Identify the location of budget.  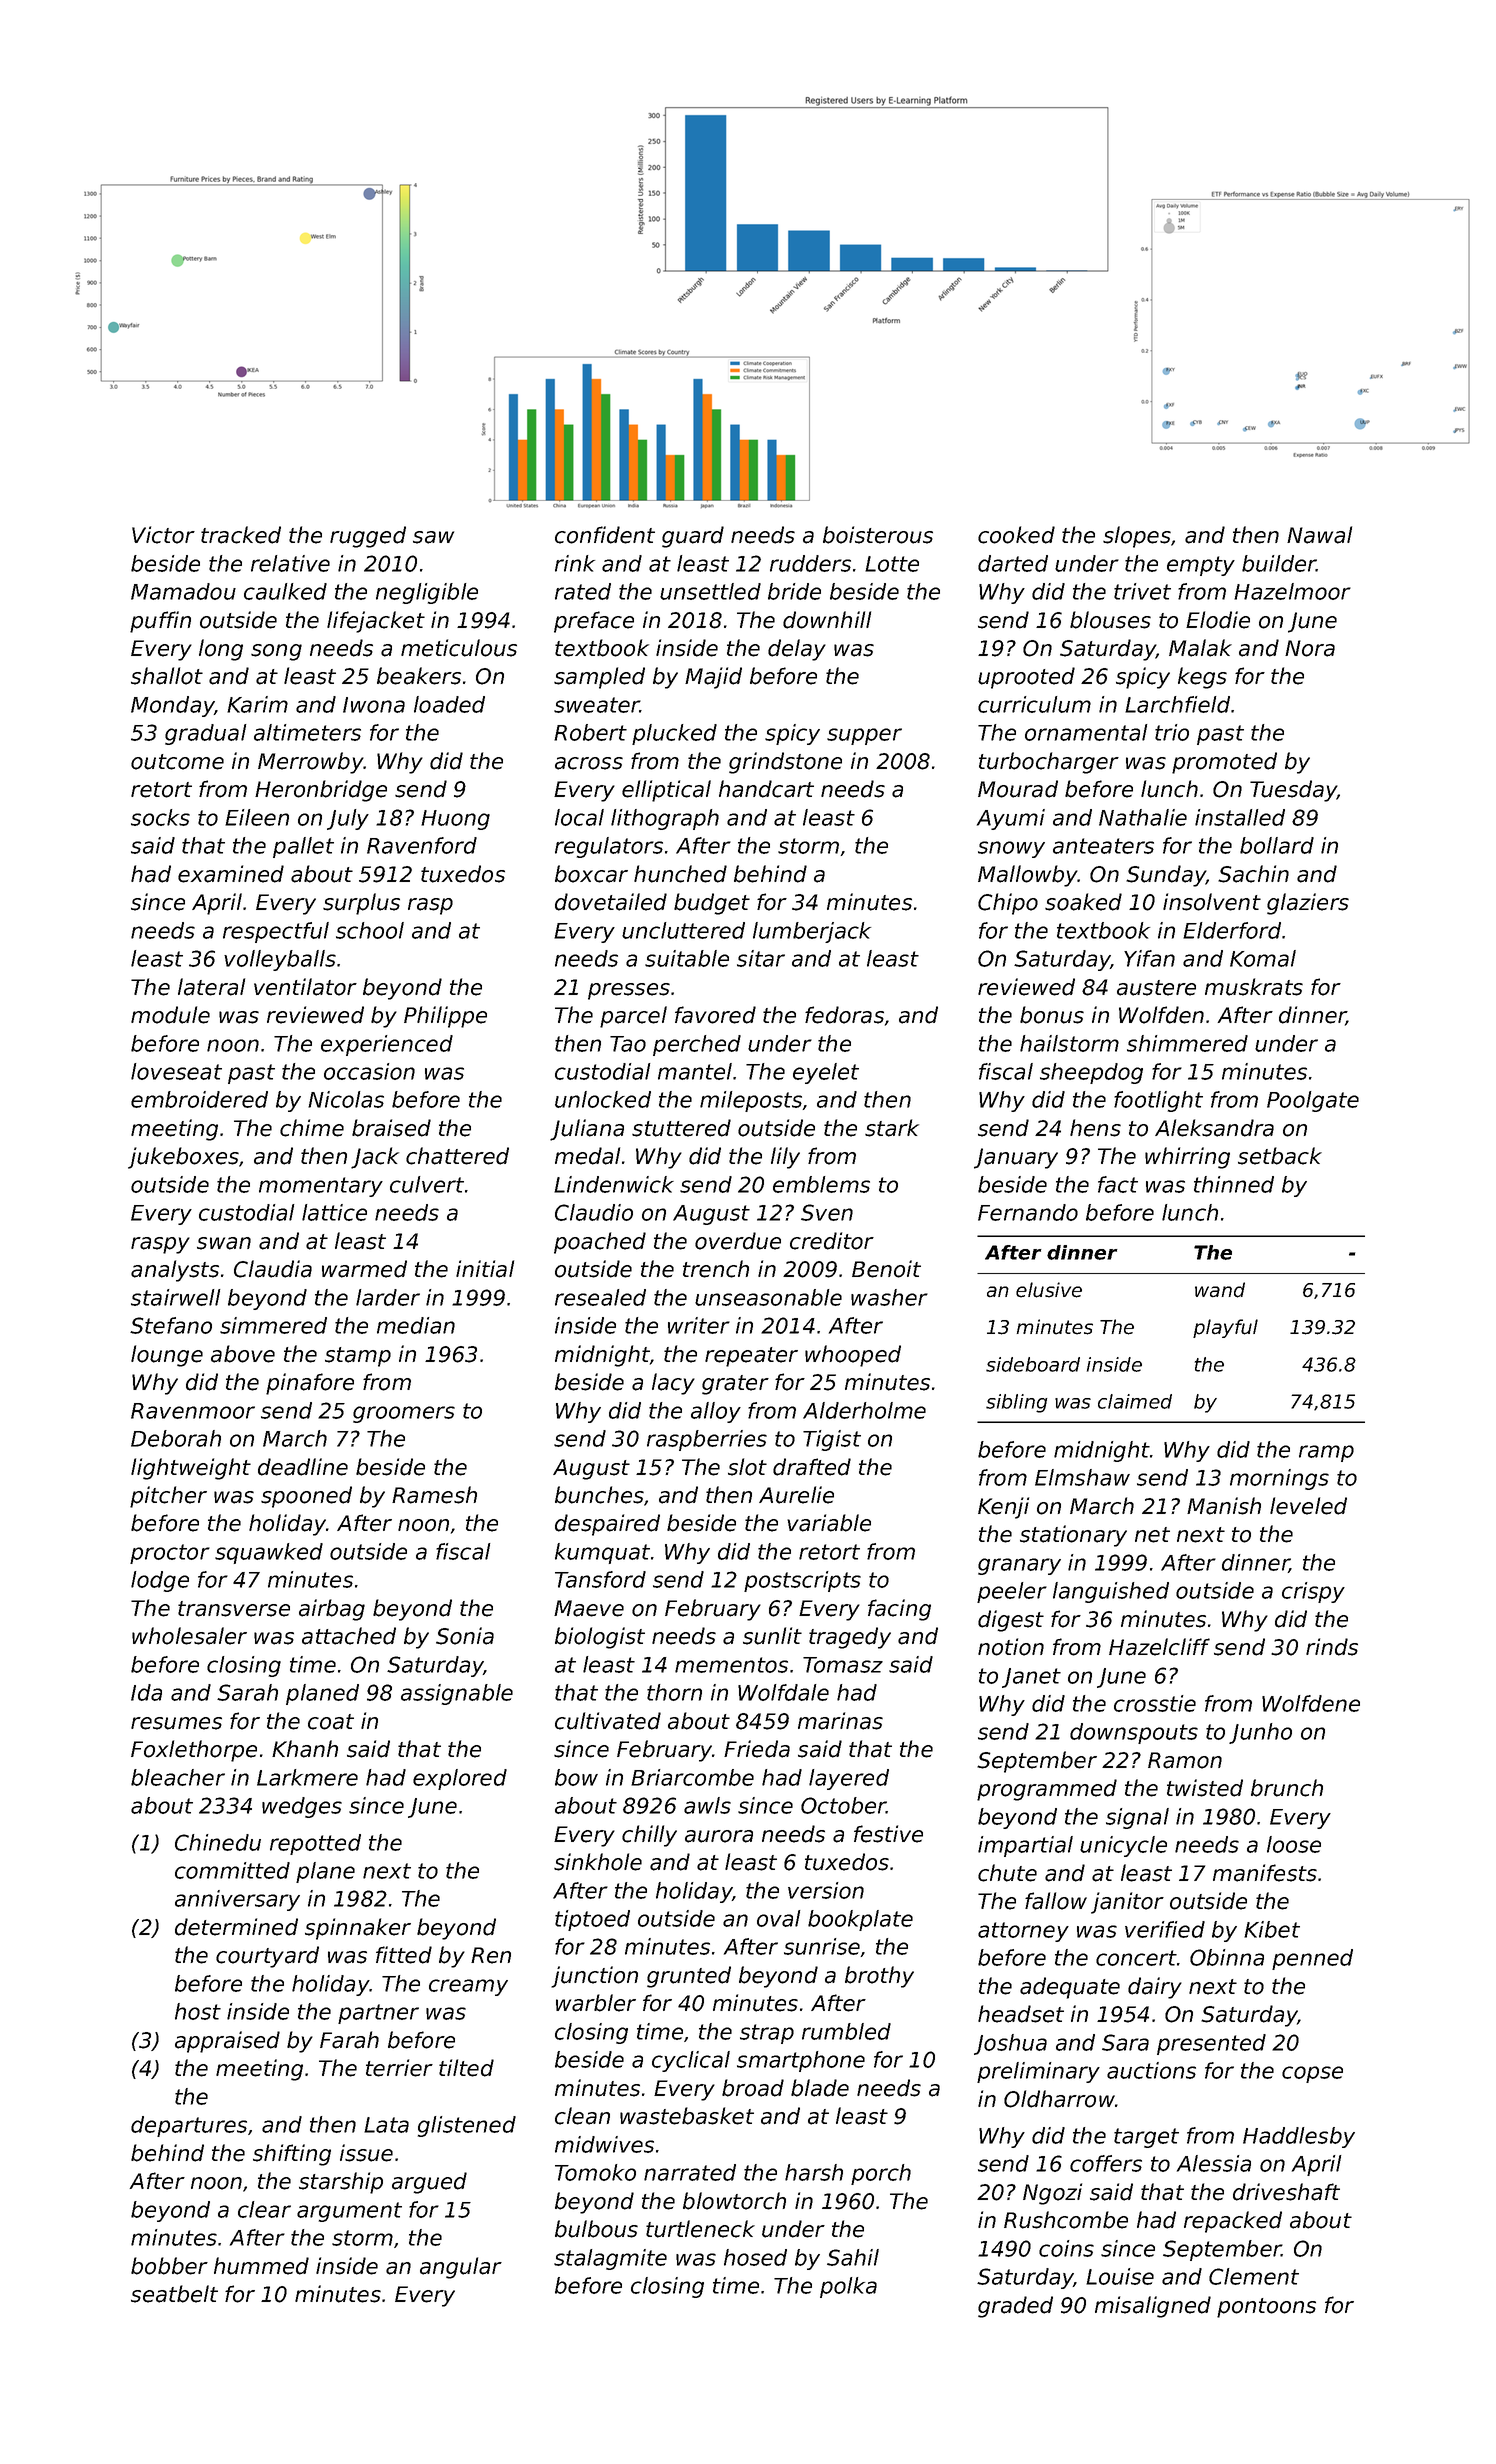
(712, 904).
